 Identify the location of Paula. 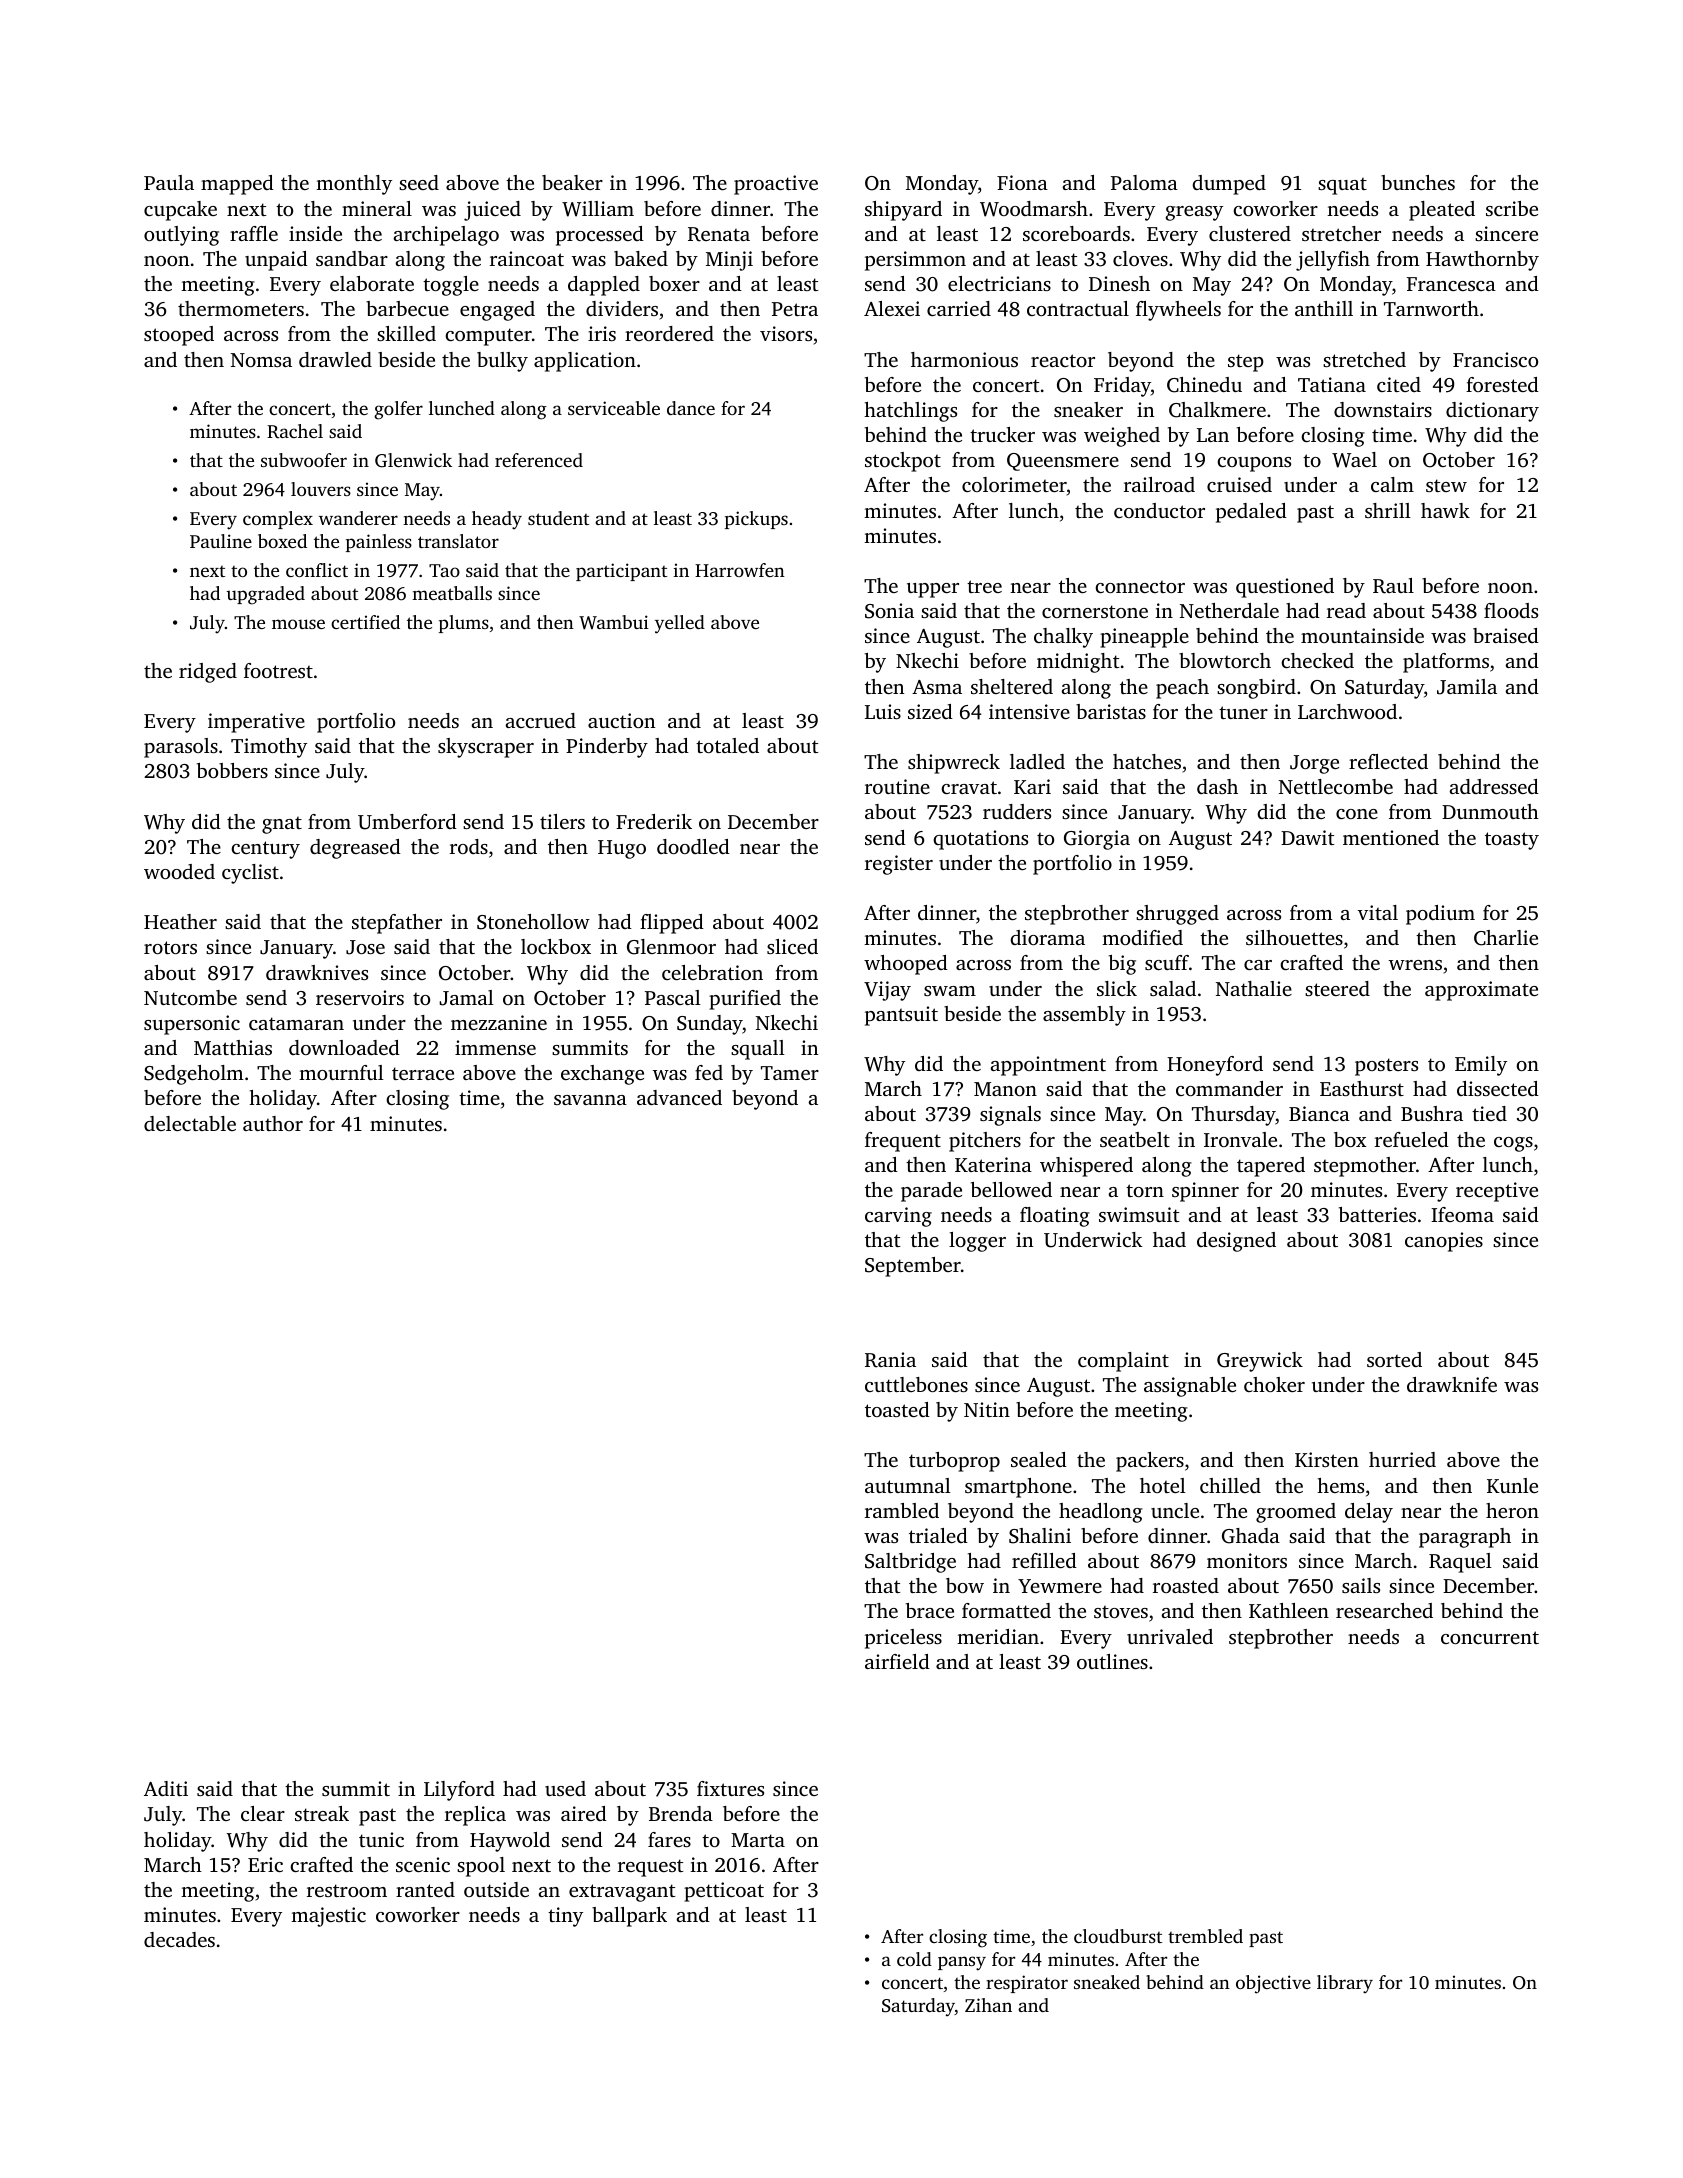
(169, 182).
